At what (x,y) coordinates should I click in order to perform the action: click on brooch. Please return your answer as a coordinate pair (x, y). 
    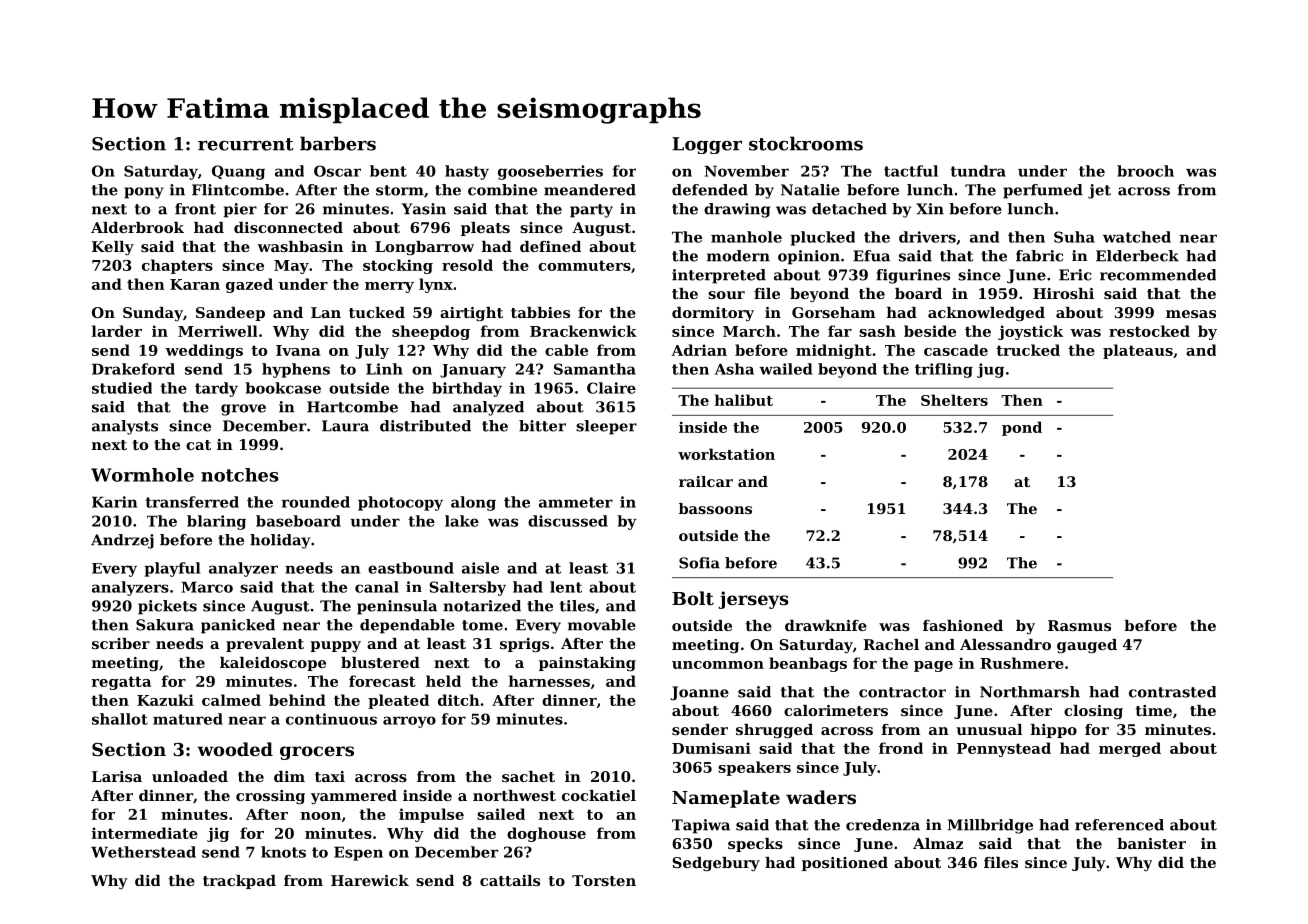
    Looking at the image, I should click on (1145, 171).
